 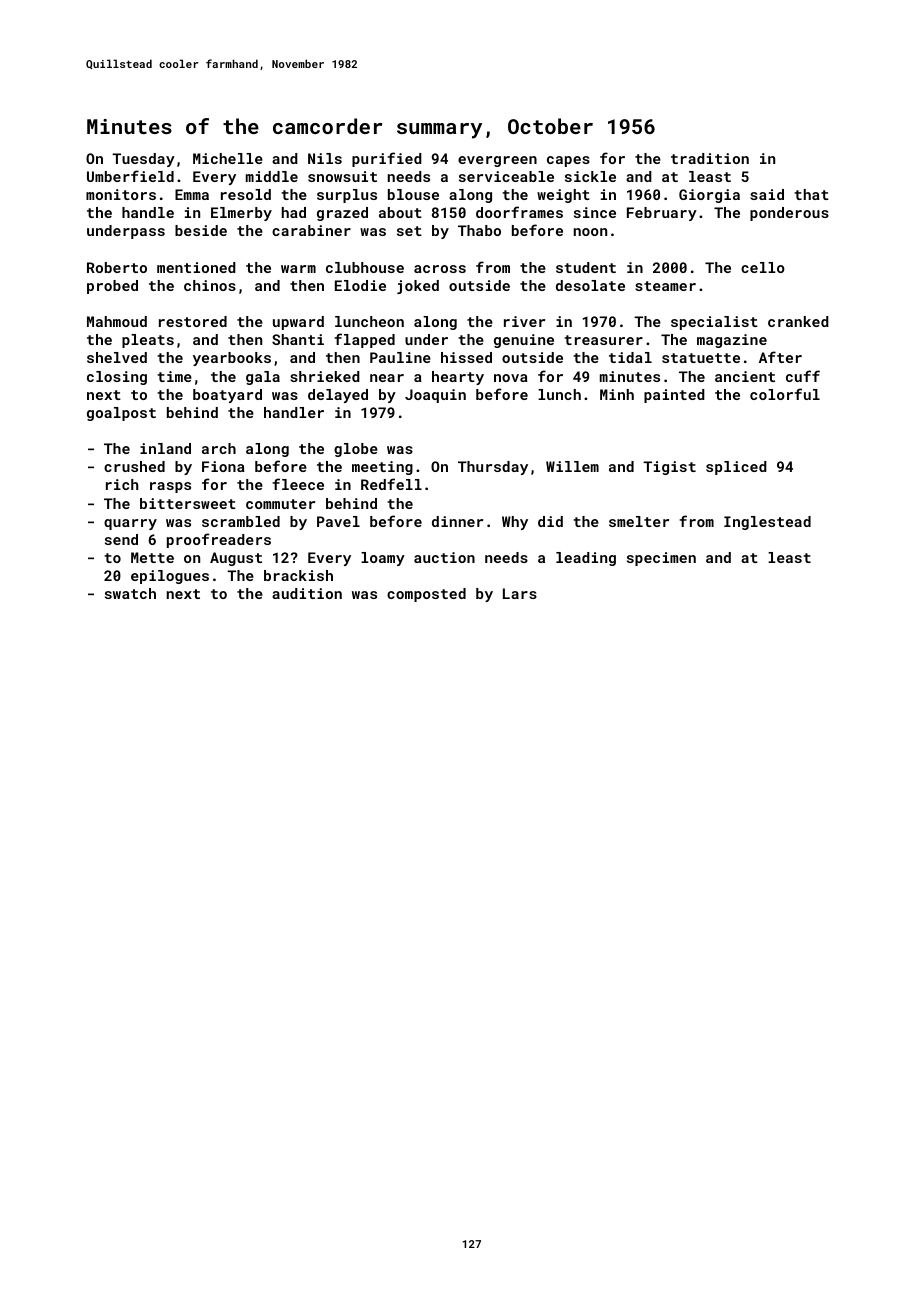 What do you see at coordinates (117, 357) in the page?
I see `shelved` at bounding box center [117, 357].
